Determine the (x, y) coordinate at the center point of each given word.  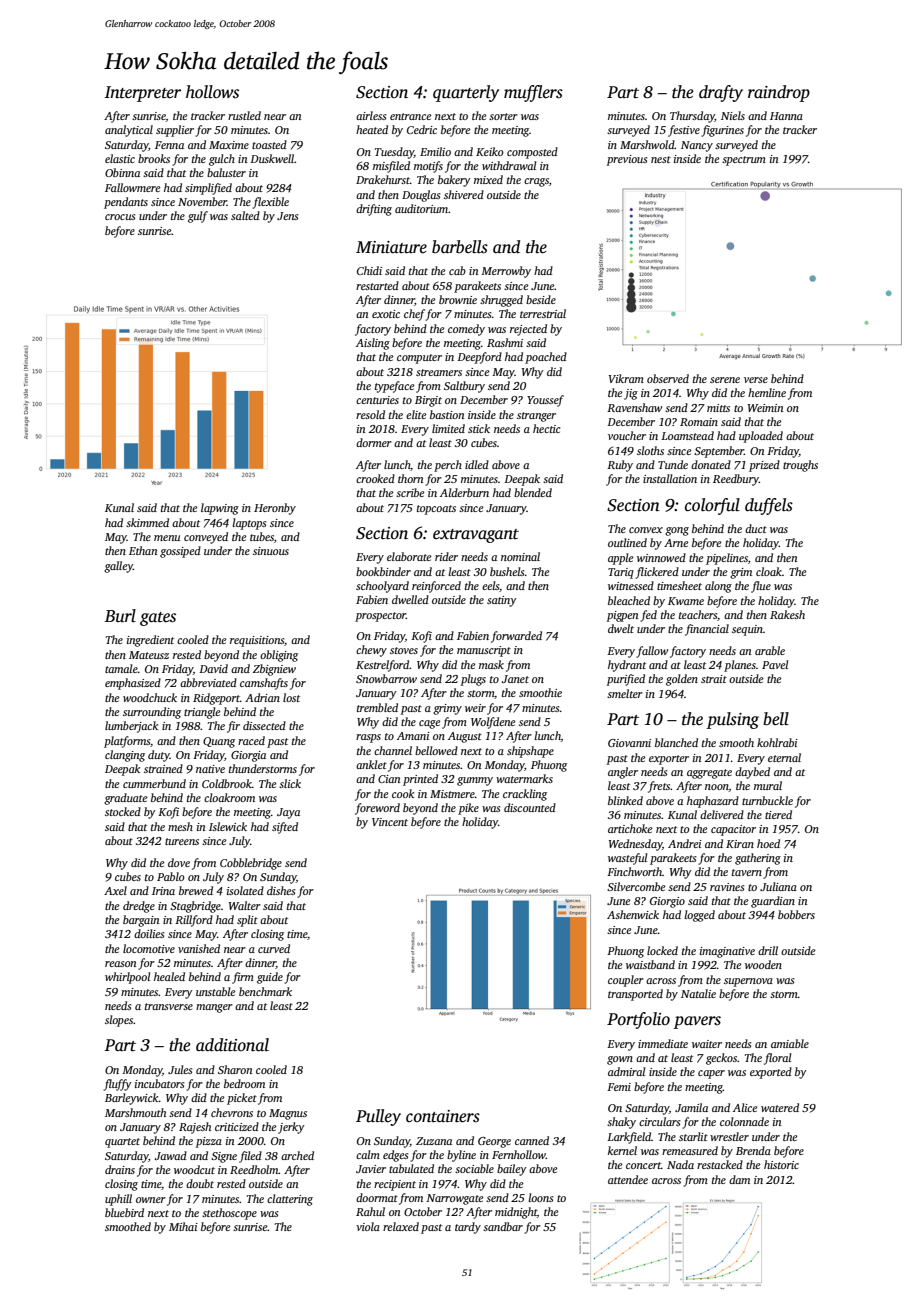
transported (635, 995)
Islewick (228, 826)
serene (725, 380)
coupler (626, 981)
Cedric (422, 129)
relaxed (401, 1226)
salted (245, 215)
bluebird (124, 1212)
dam (739, 1179)
